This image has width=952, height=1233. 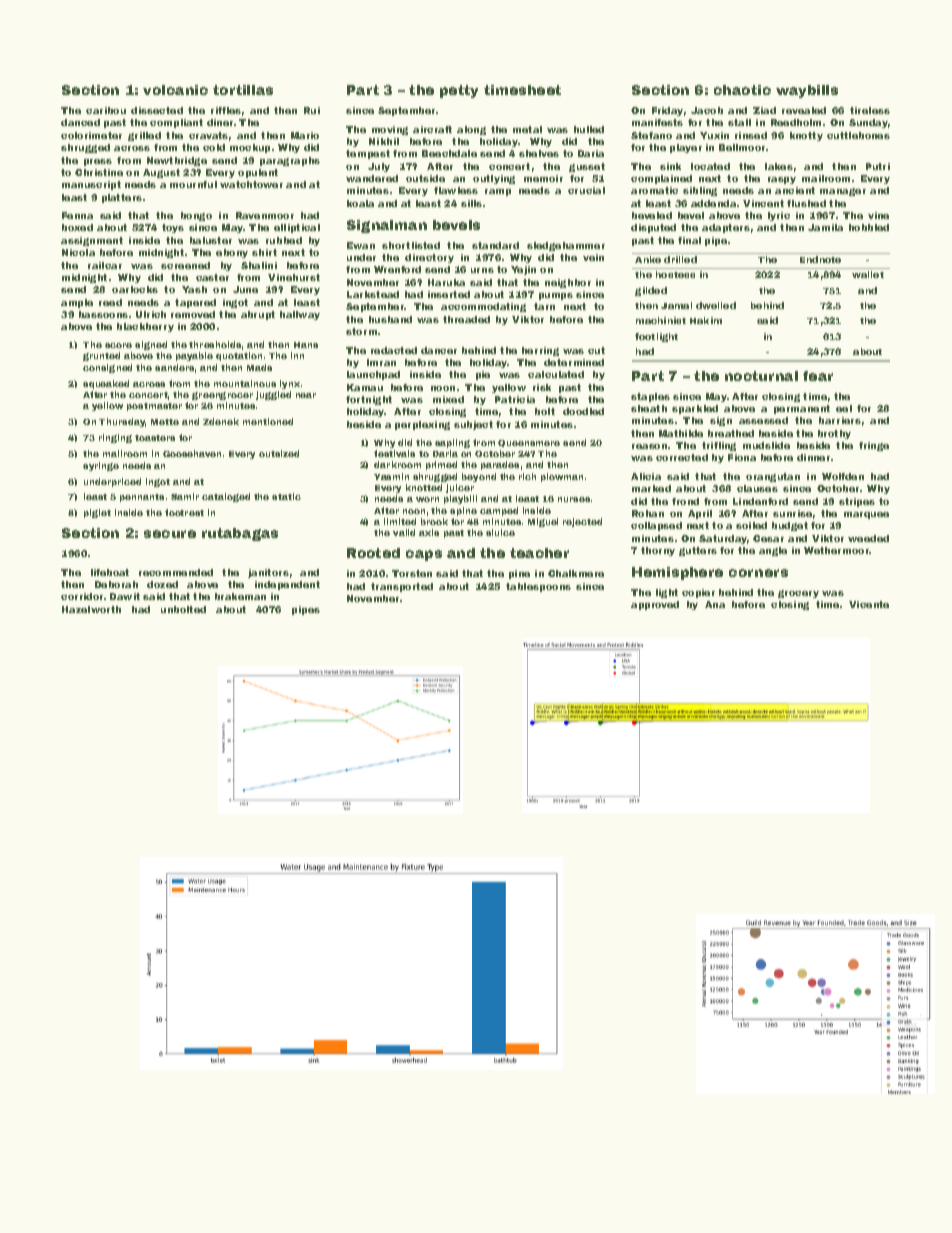 I want to click on mountainous, so click(x=245, y=383).
